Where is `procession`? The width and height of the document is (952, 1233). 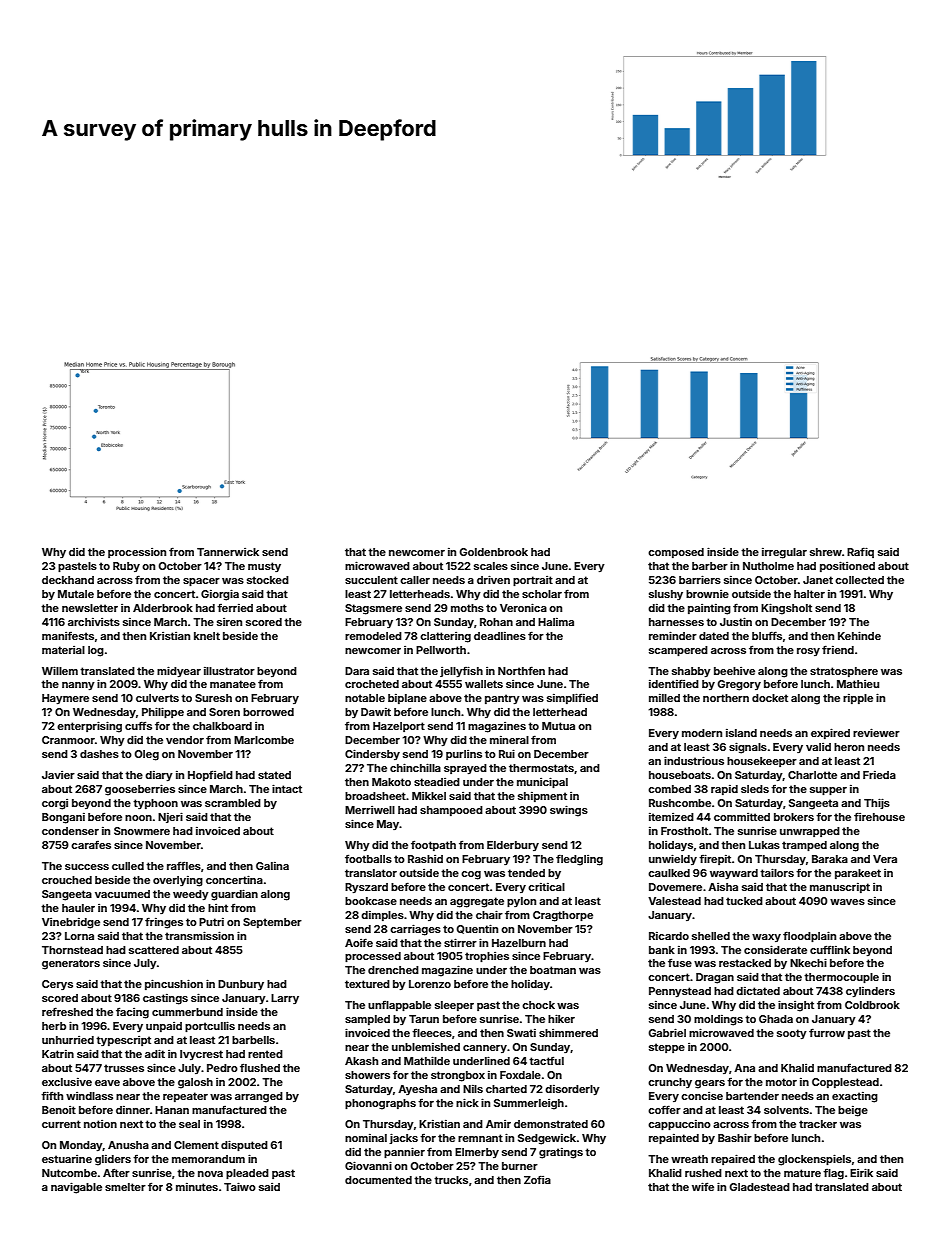 procession is located at coordinates (137, 553).
